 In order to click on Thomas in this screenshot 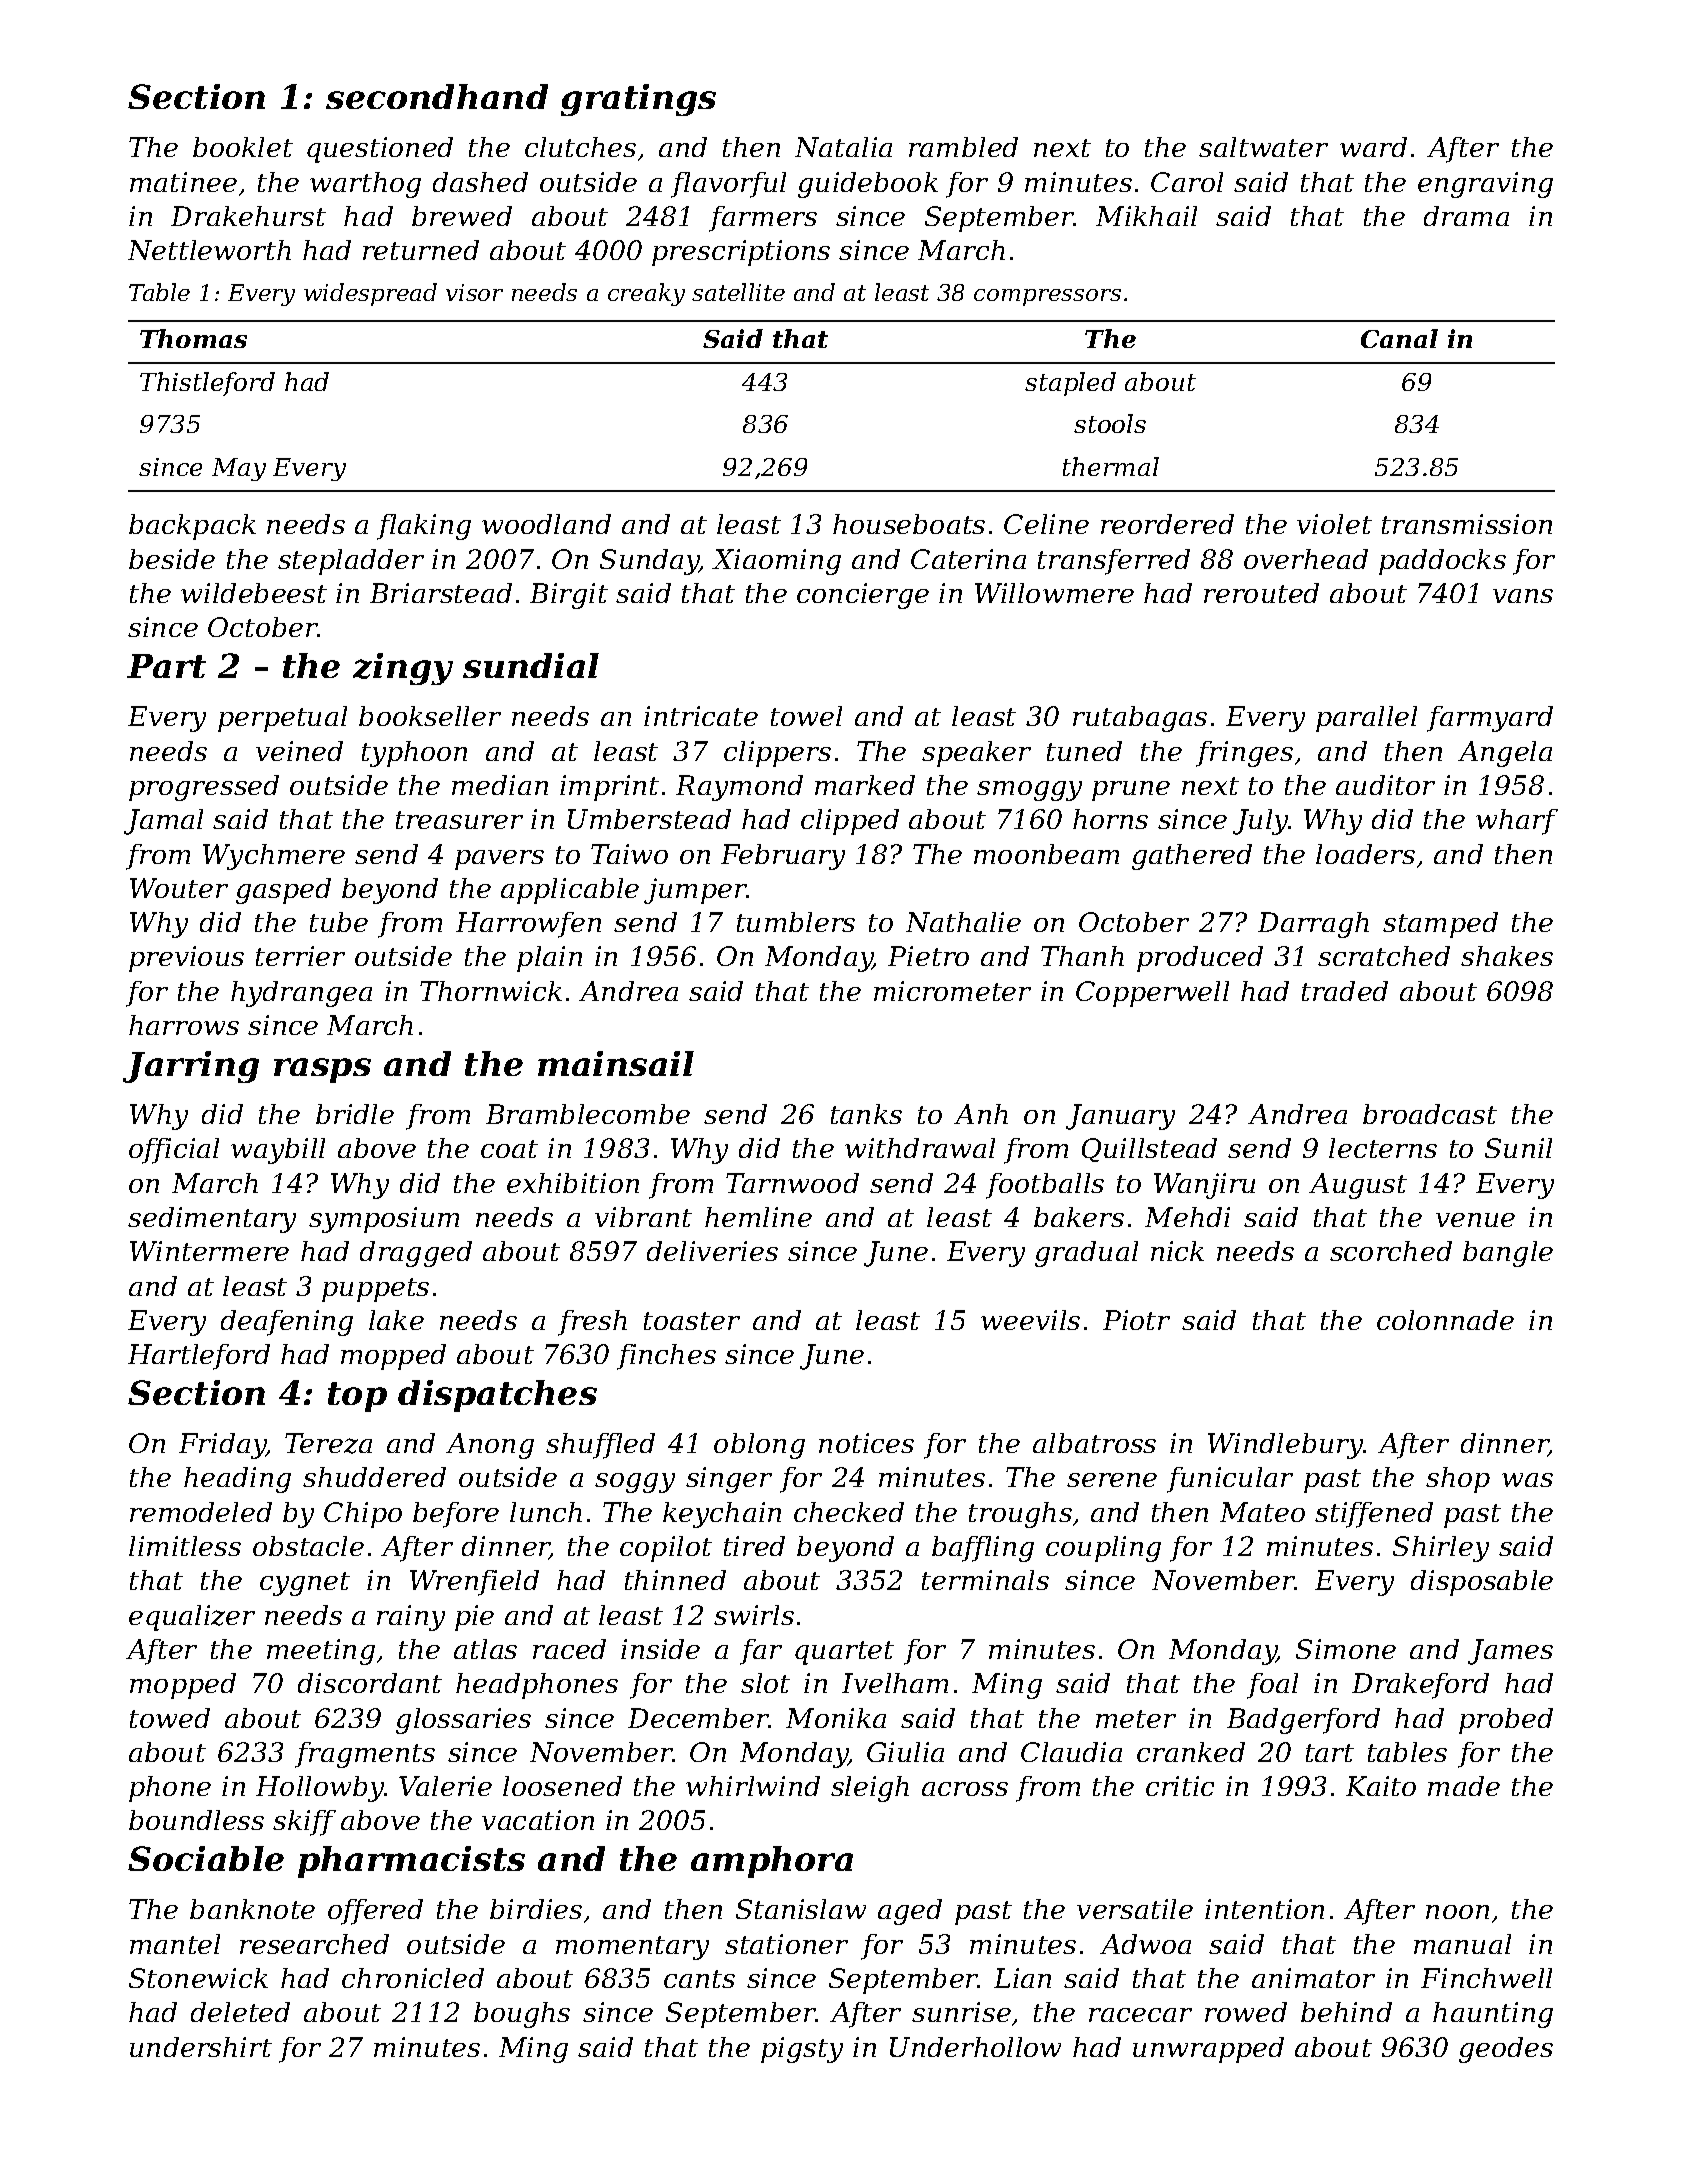, I will do `click(193, 338)`.
